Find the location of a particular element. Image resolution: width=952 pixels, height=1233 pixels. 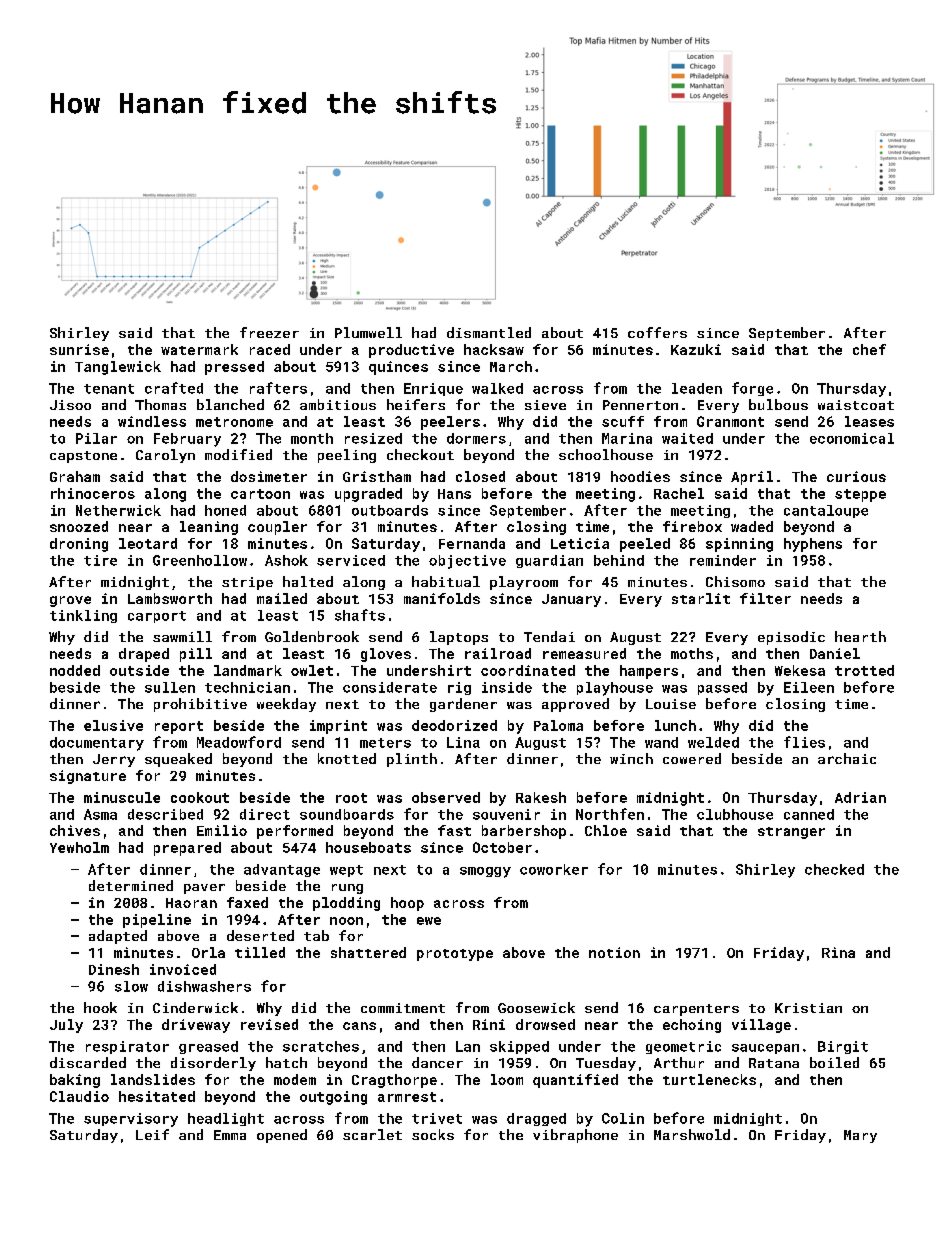

peeling is located at coordinates (347, 456).
